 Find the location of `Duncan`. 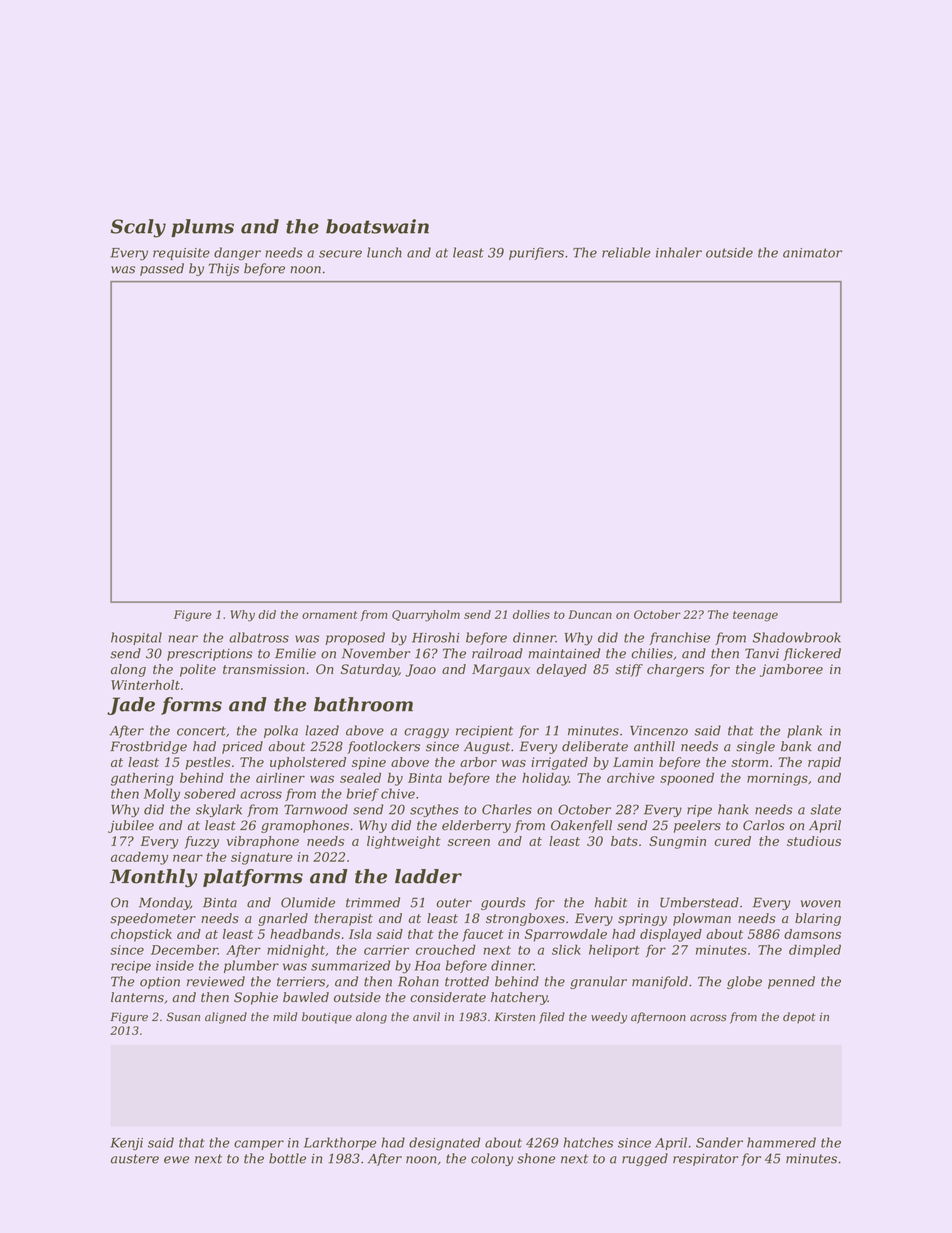

Duncan is located at coordinates (590, 614).
